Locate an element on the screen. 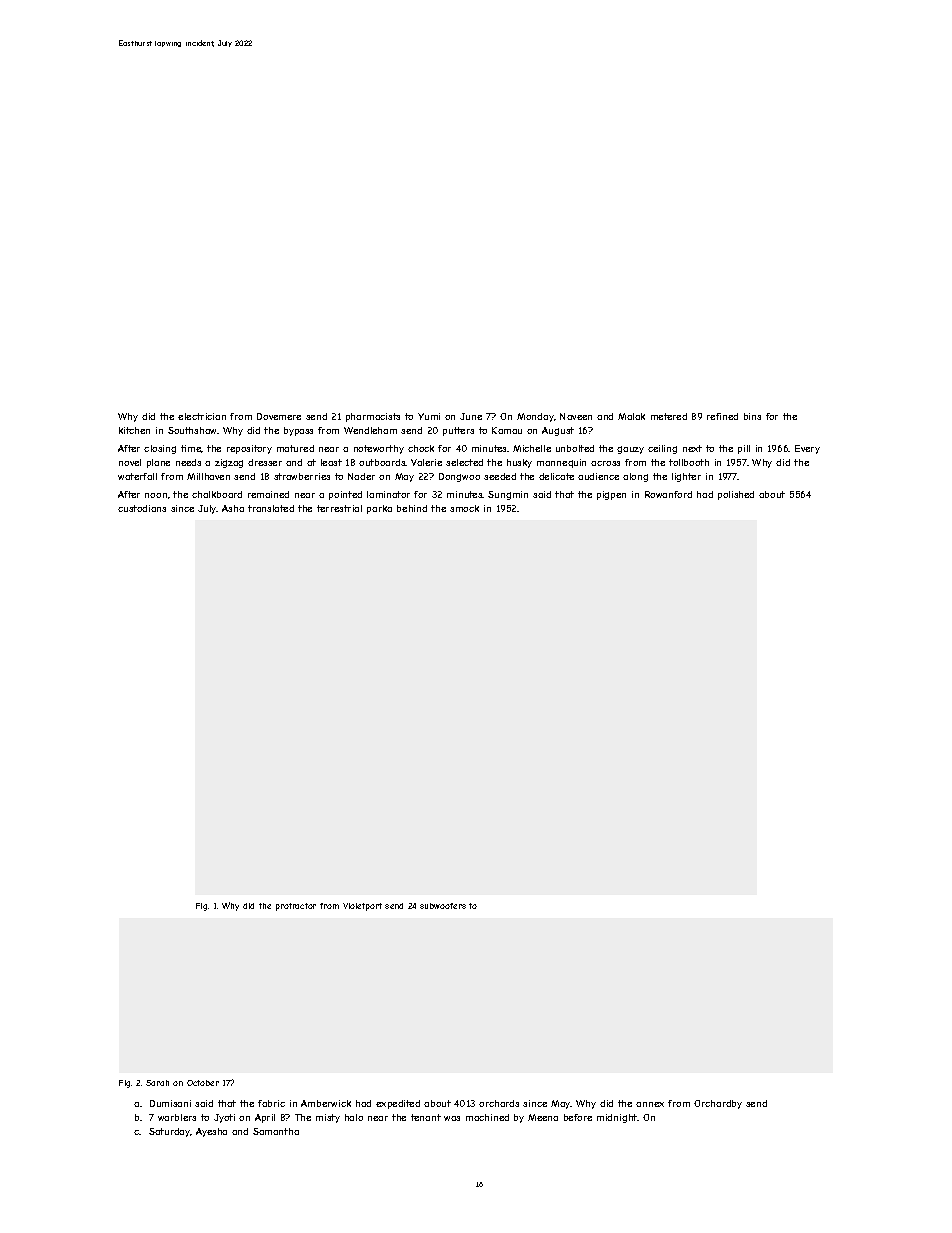  Dovemere is located at coordinates (279, 416).
